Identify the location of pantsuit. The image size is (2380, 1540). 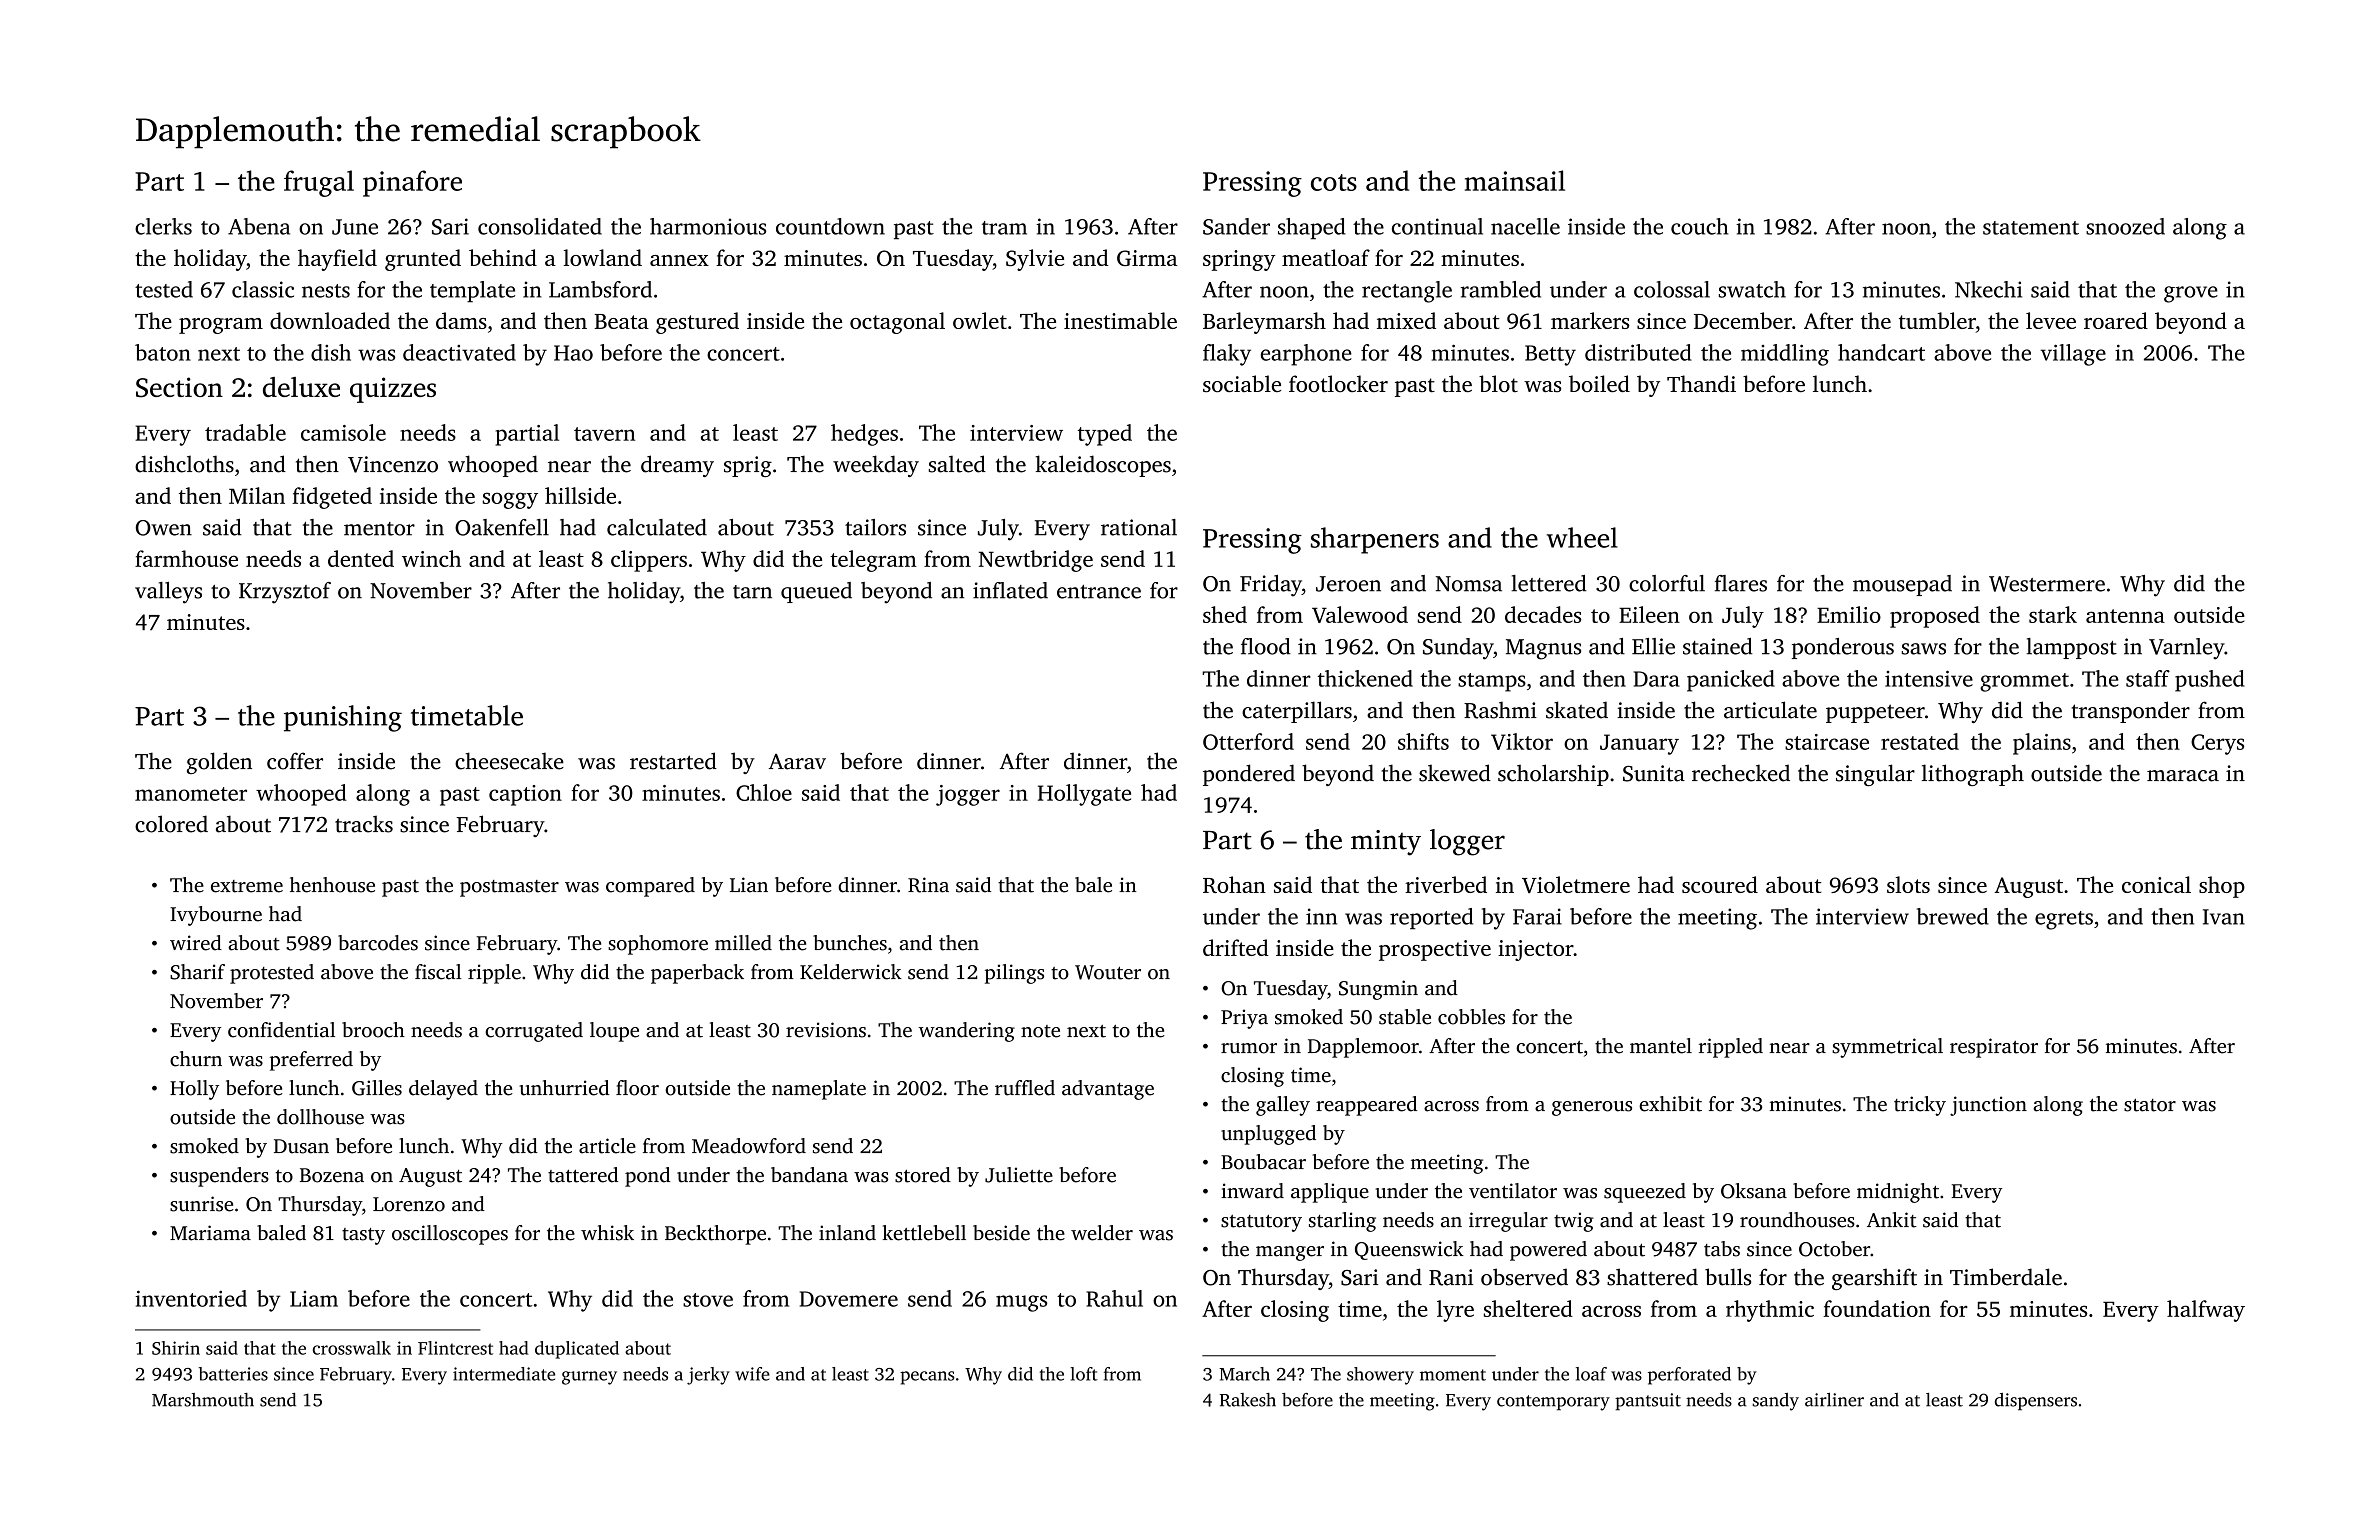
(1648, 1401).
